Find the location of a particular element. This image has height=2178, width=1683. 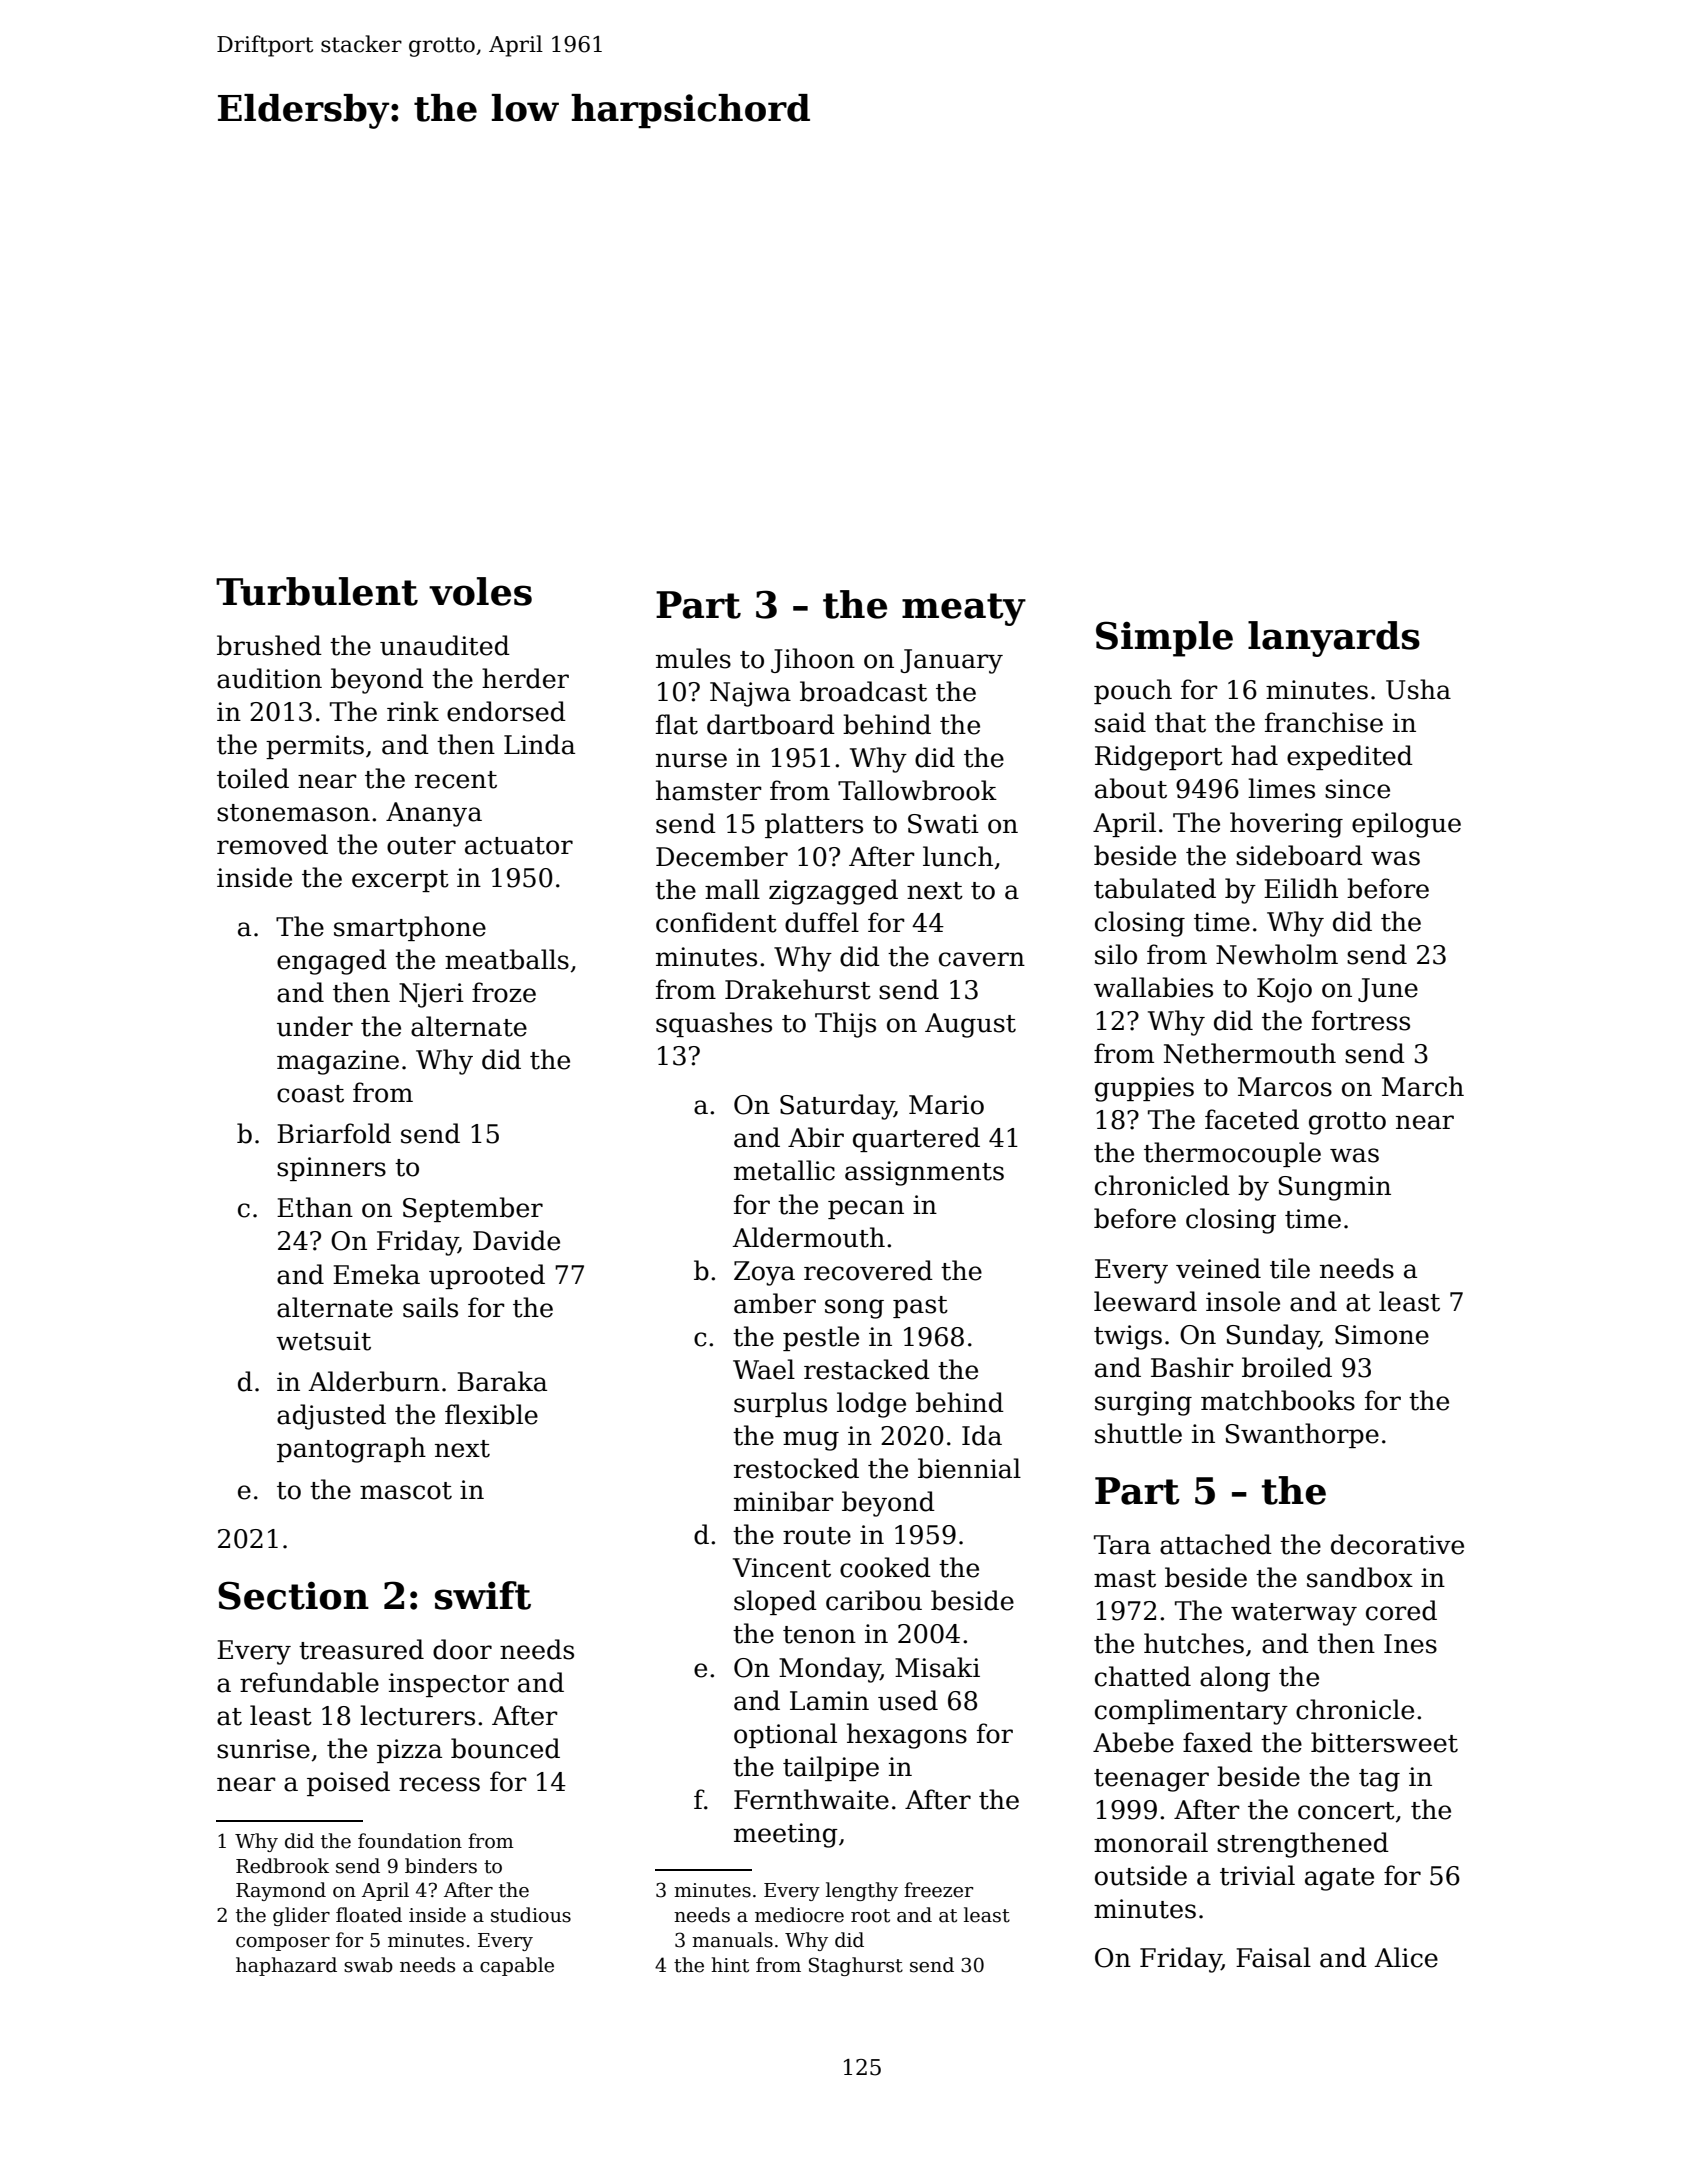

capable is located at coordinates (517, 1966).
